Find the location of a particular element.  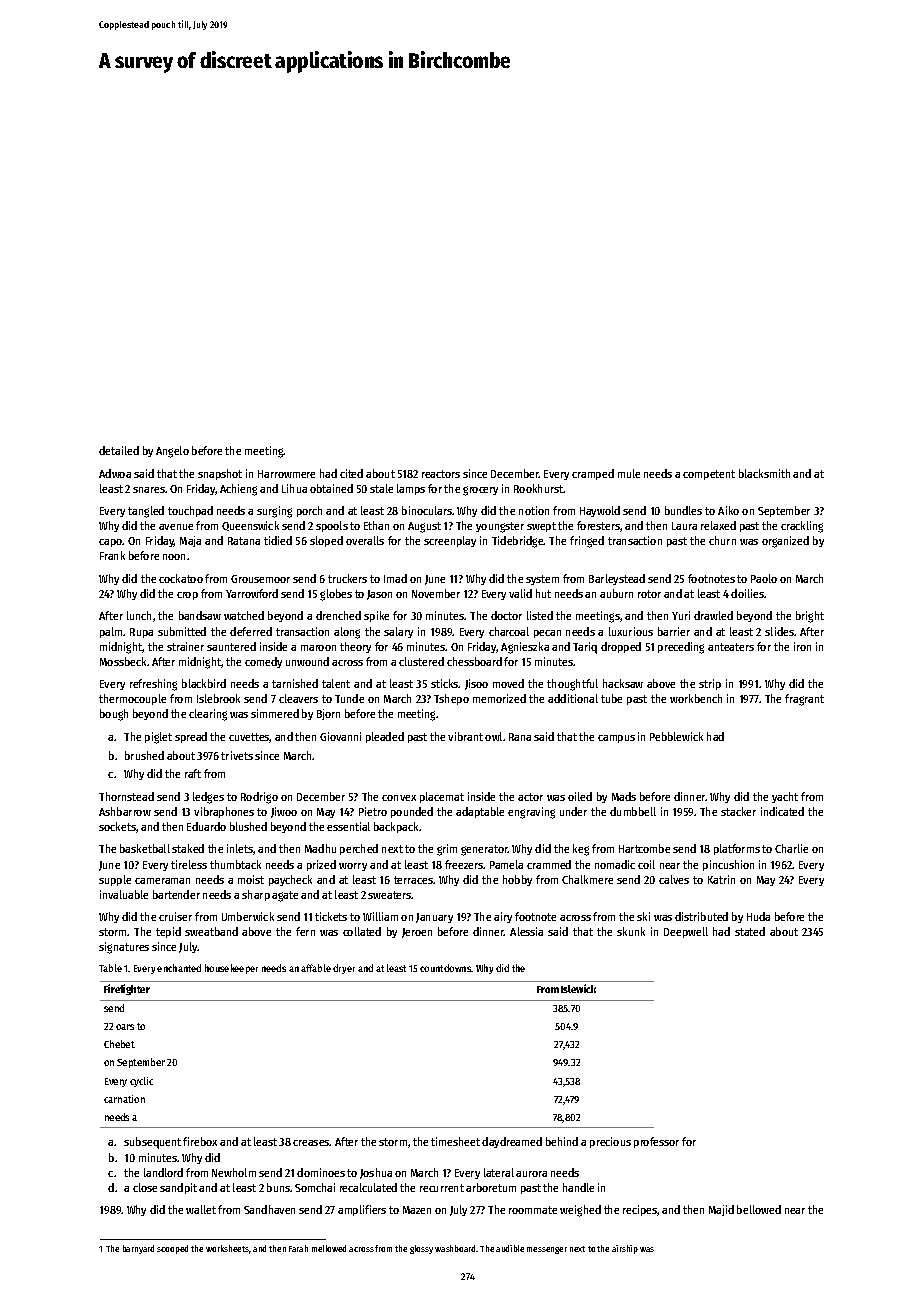

collated is located at coordinates (362, 931).
